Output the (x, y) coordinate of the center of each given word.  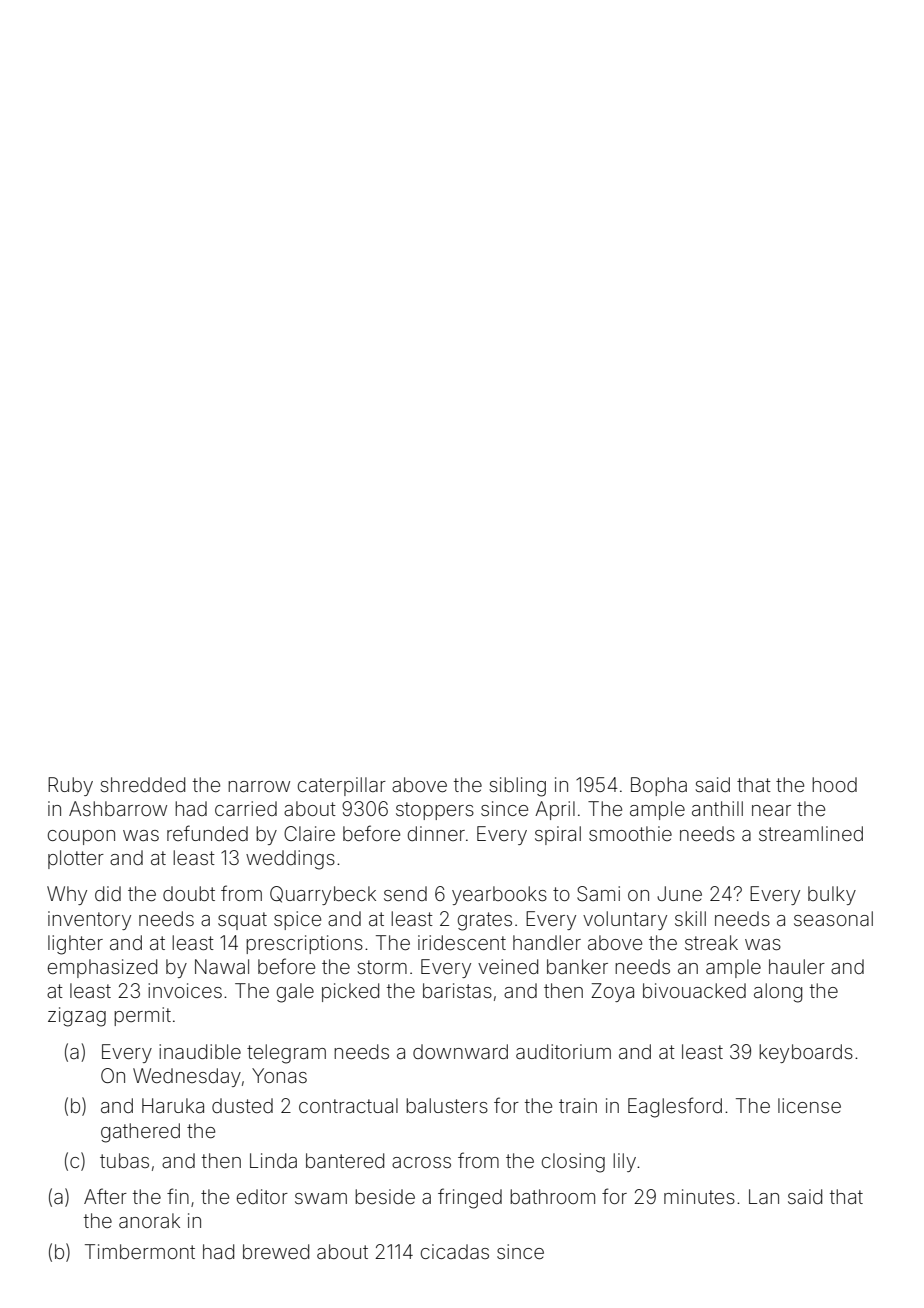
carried (246, 808)
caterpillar (342, 786)
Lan (764, 1196)
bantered (345, 1160)
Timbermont (140, 1251)
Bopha (659, 786)
